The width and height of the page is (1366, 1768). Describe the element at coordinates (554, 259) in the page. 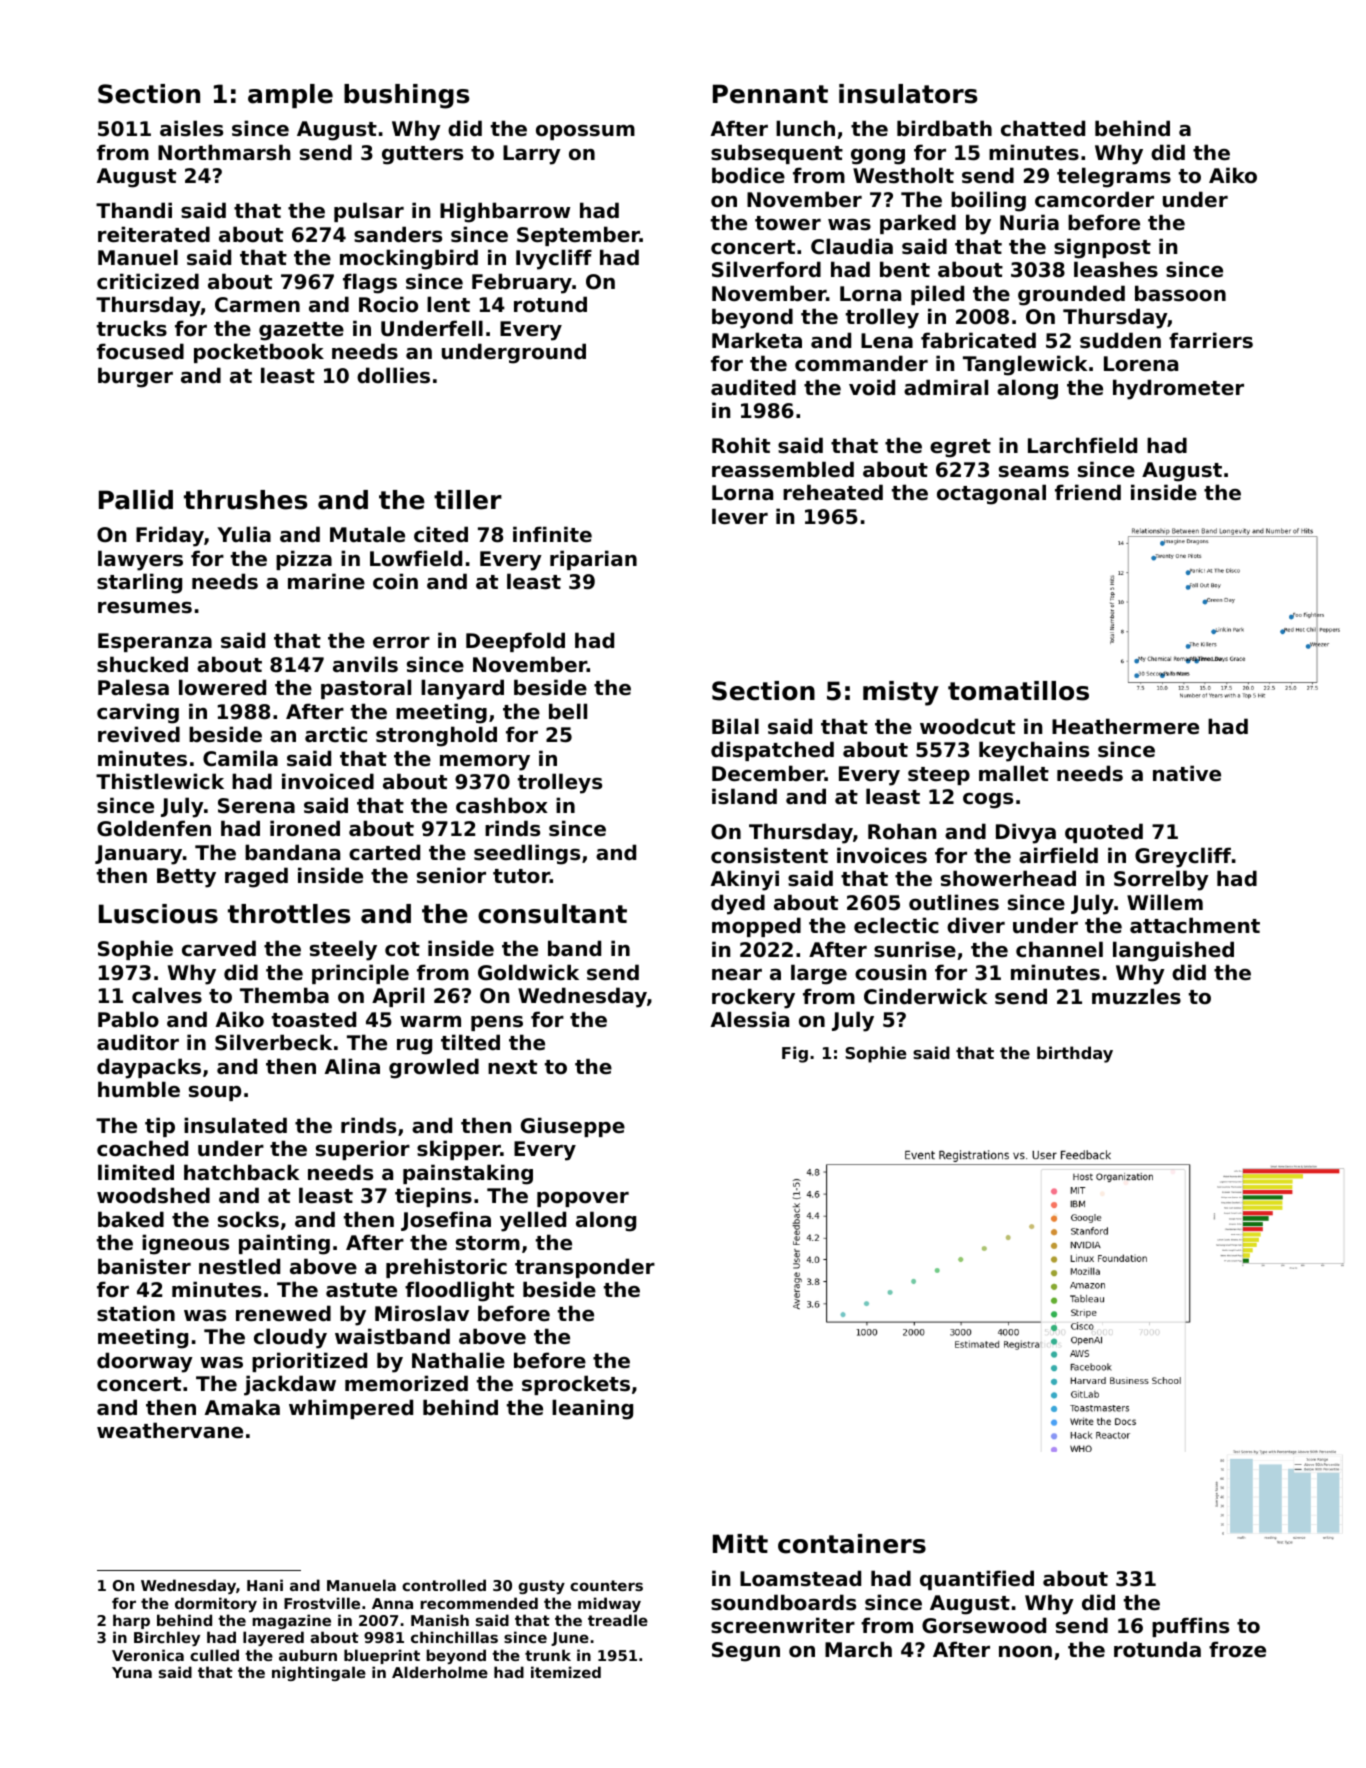

I see `Ivycliff` at that location.
